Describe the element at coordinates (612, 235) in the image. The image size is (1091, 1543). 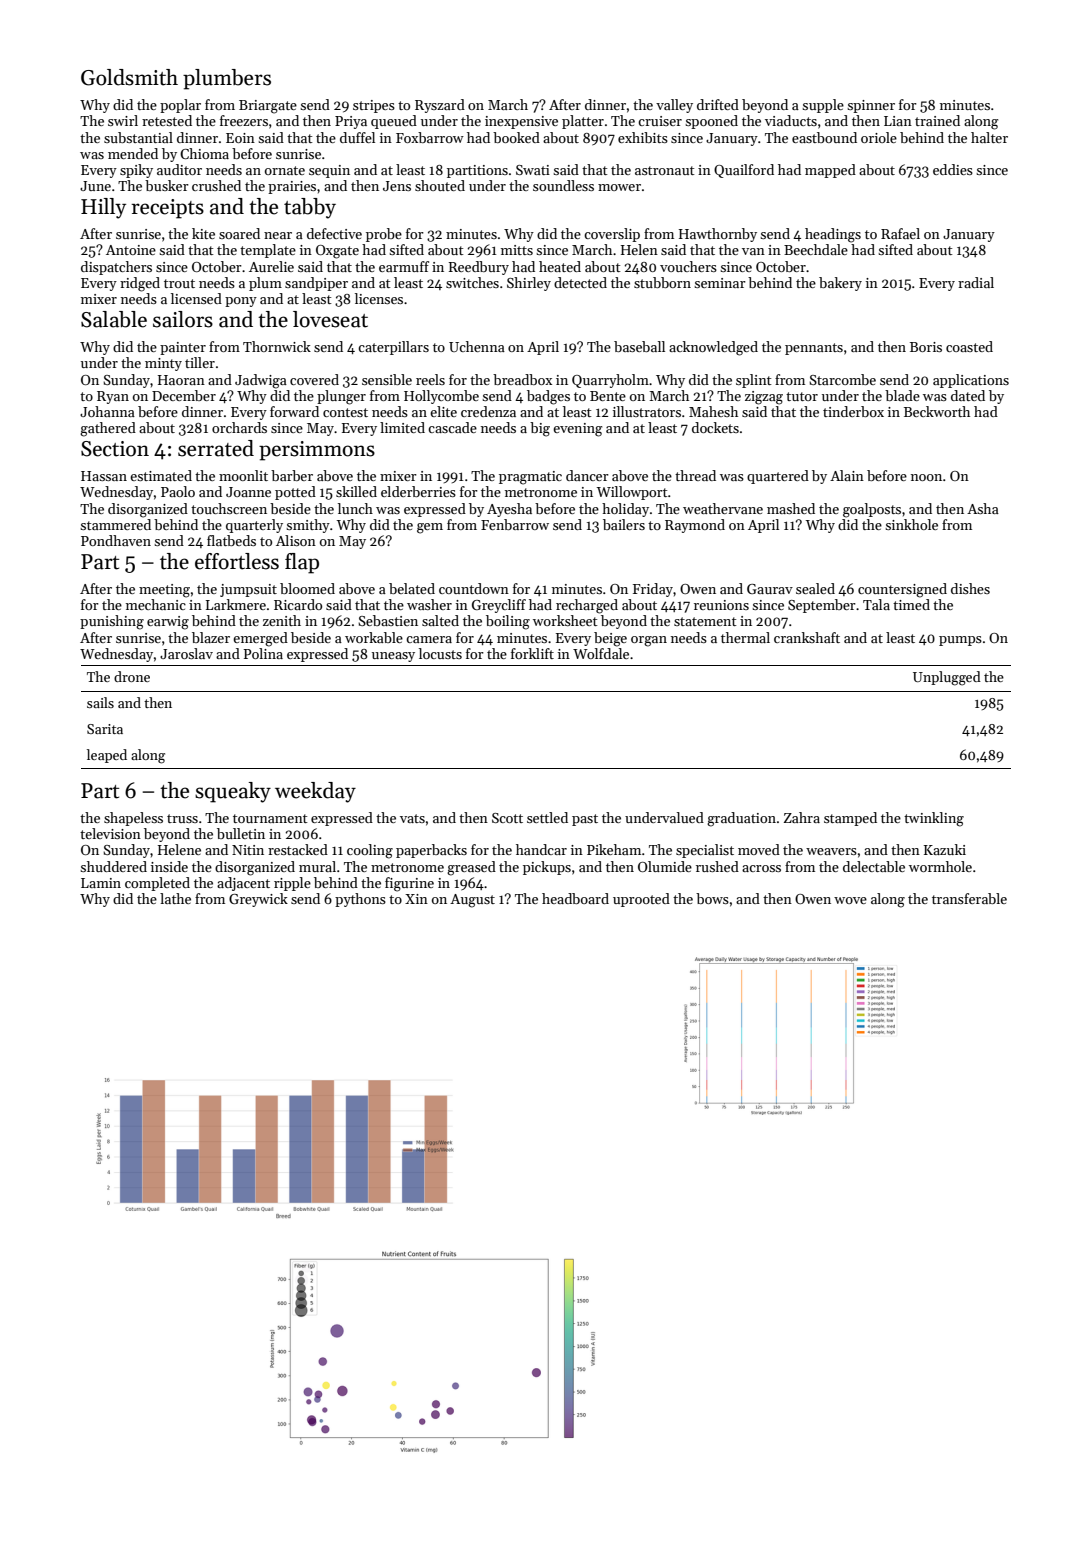
I see `coverslip` at that location.
